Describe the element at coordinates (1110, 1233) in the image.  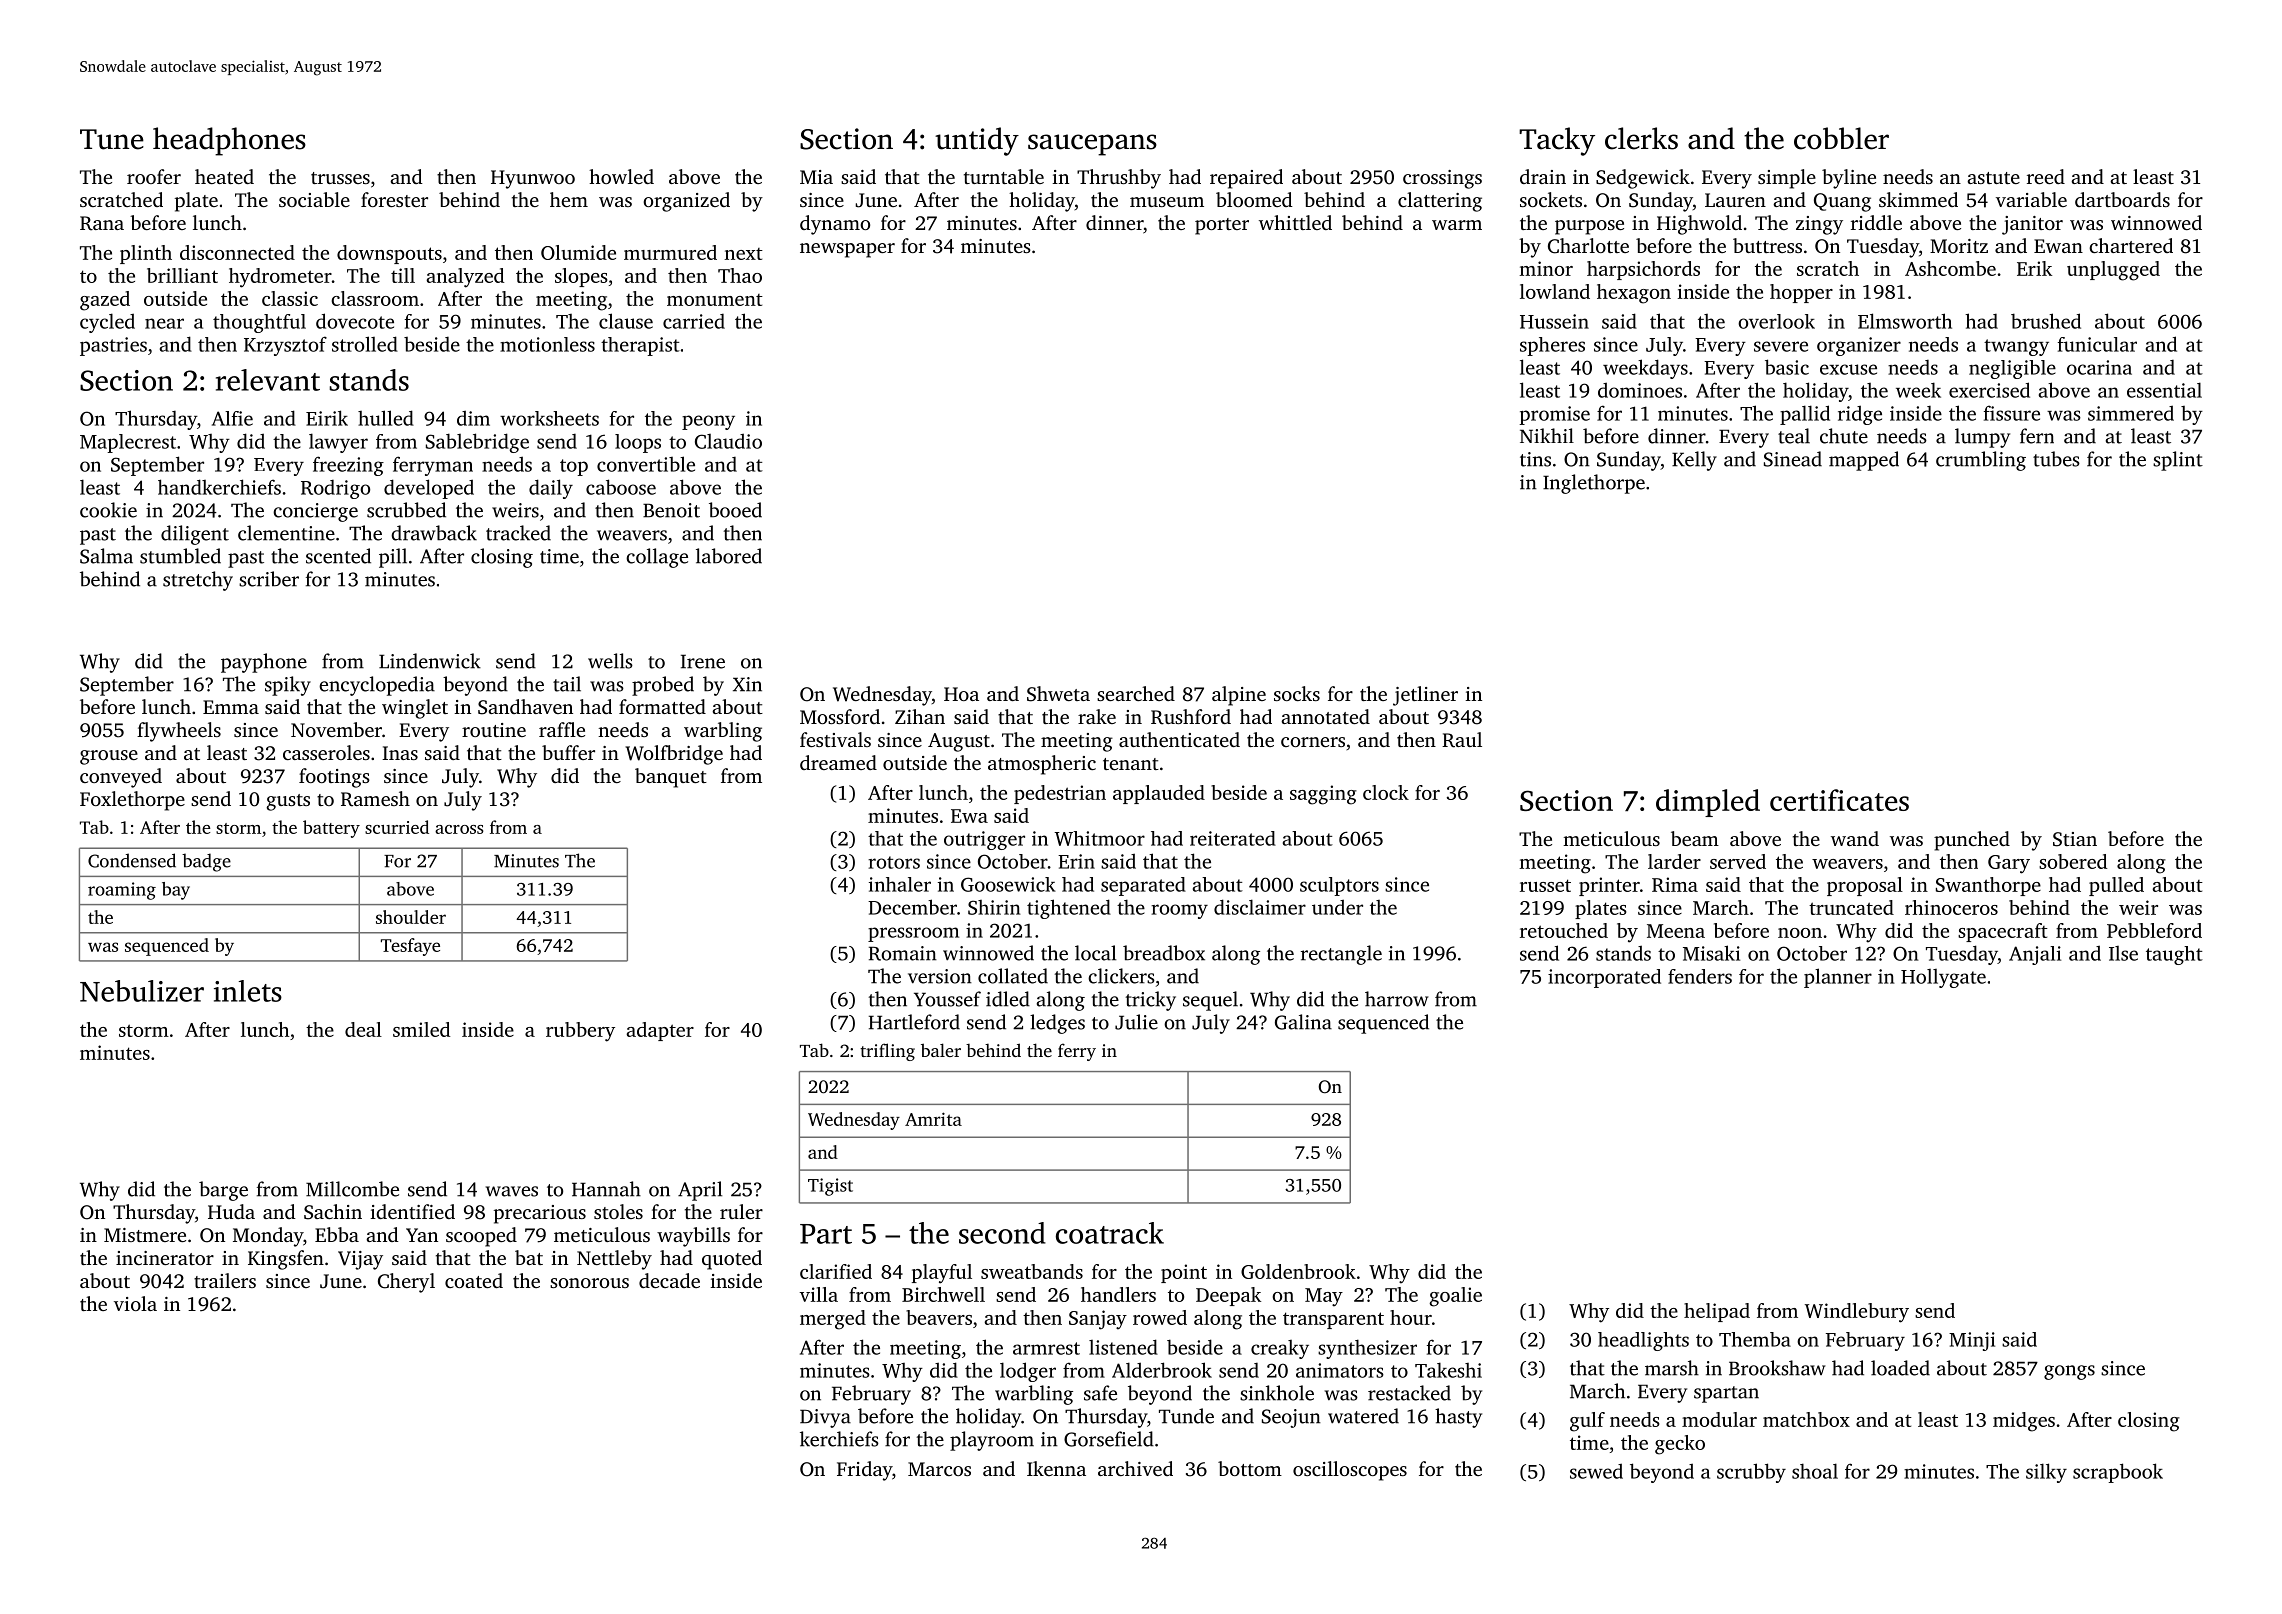
I see `coatrack` at that location.
